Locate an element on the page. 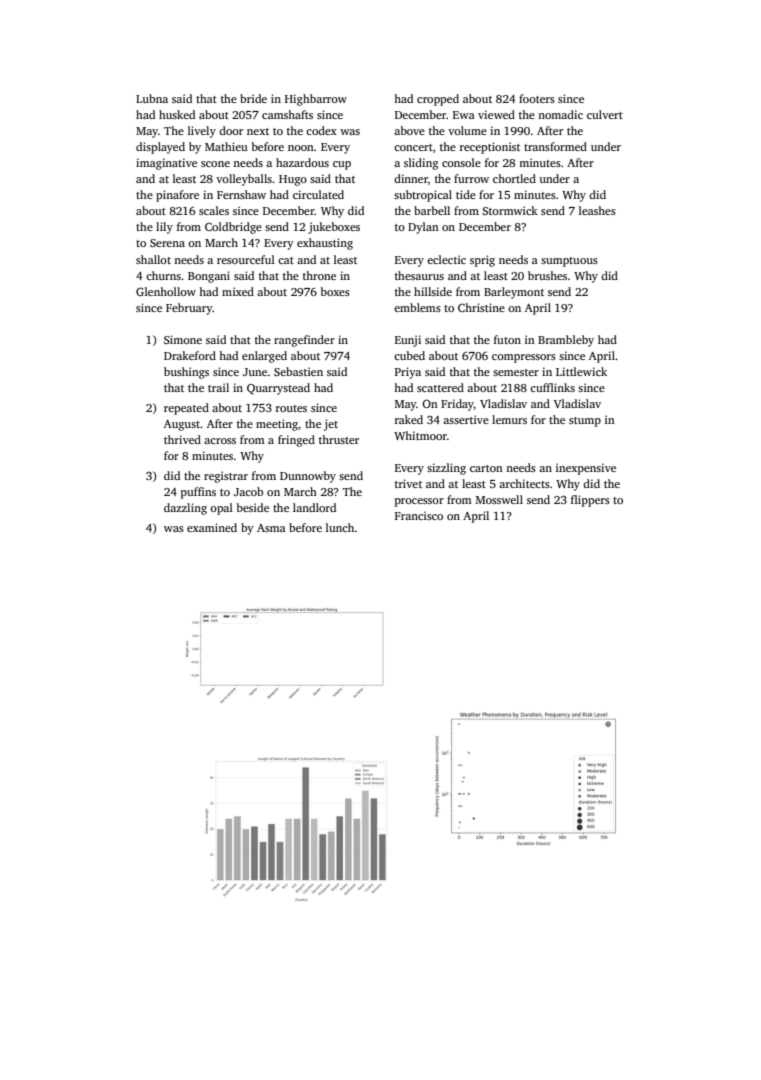 Image resolution: width=761 pixels, height=1080 pixels. footers is located at coordinates (537, 98).
